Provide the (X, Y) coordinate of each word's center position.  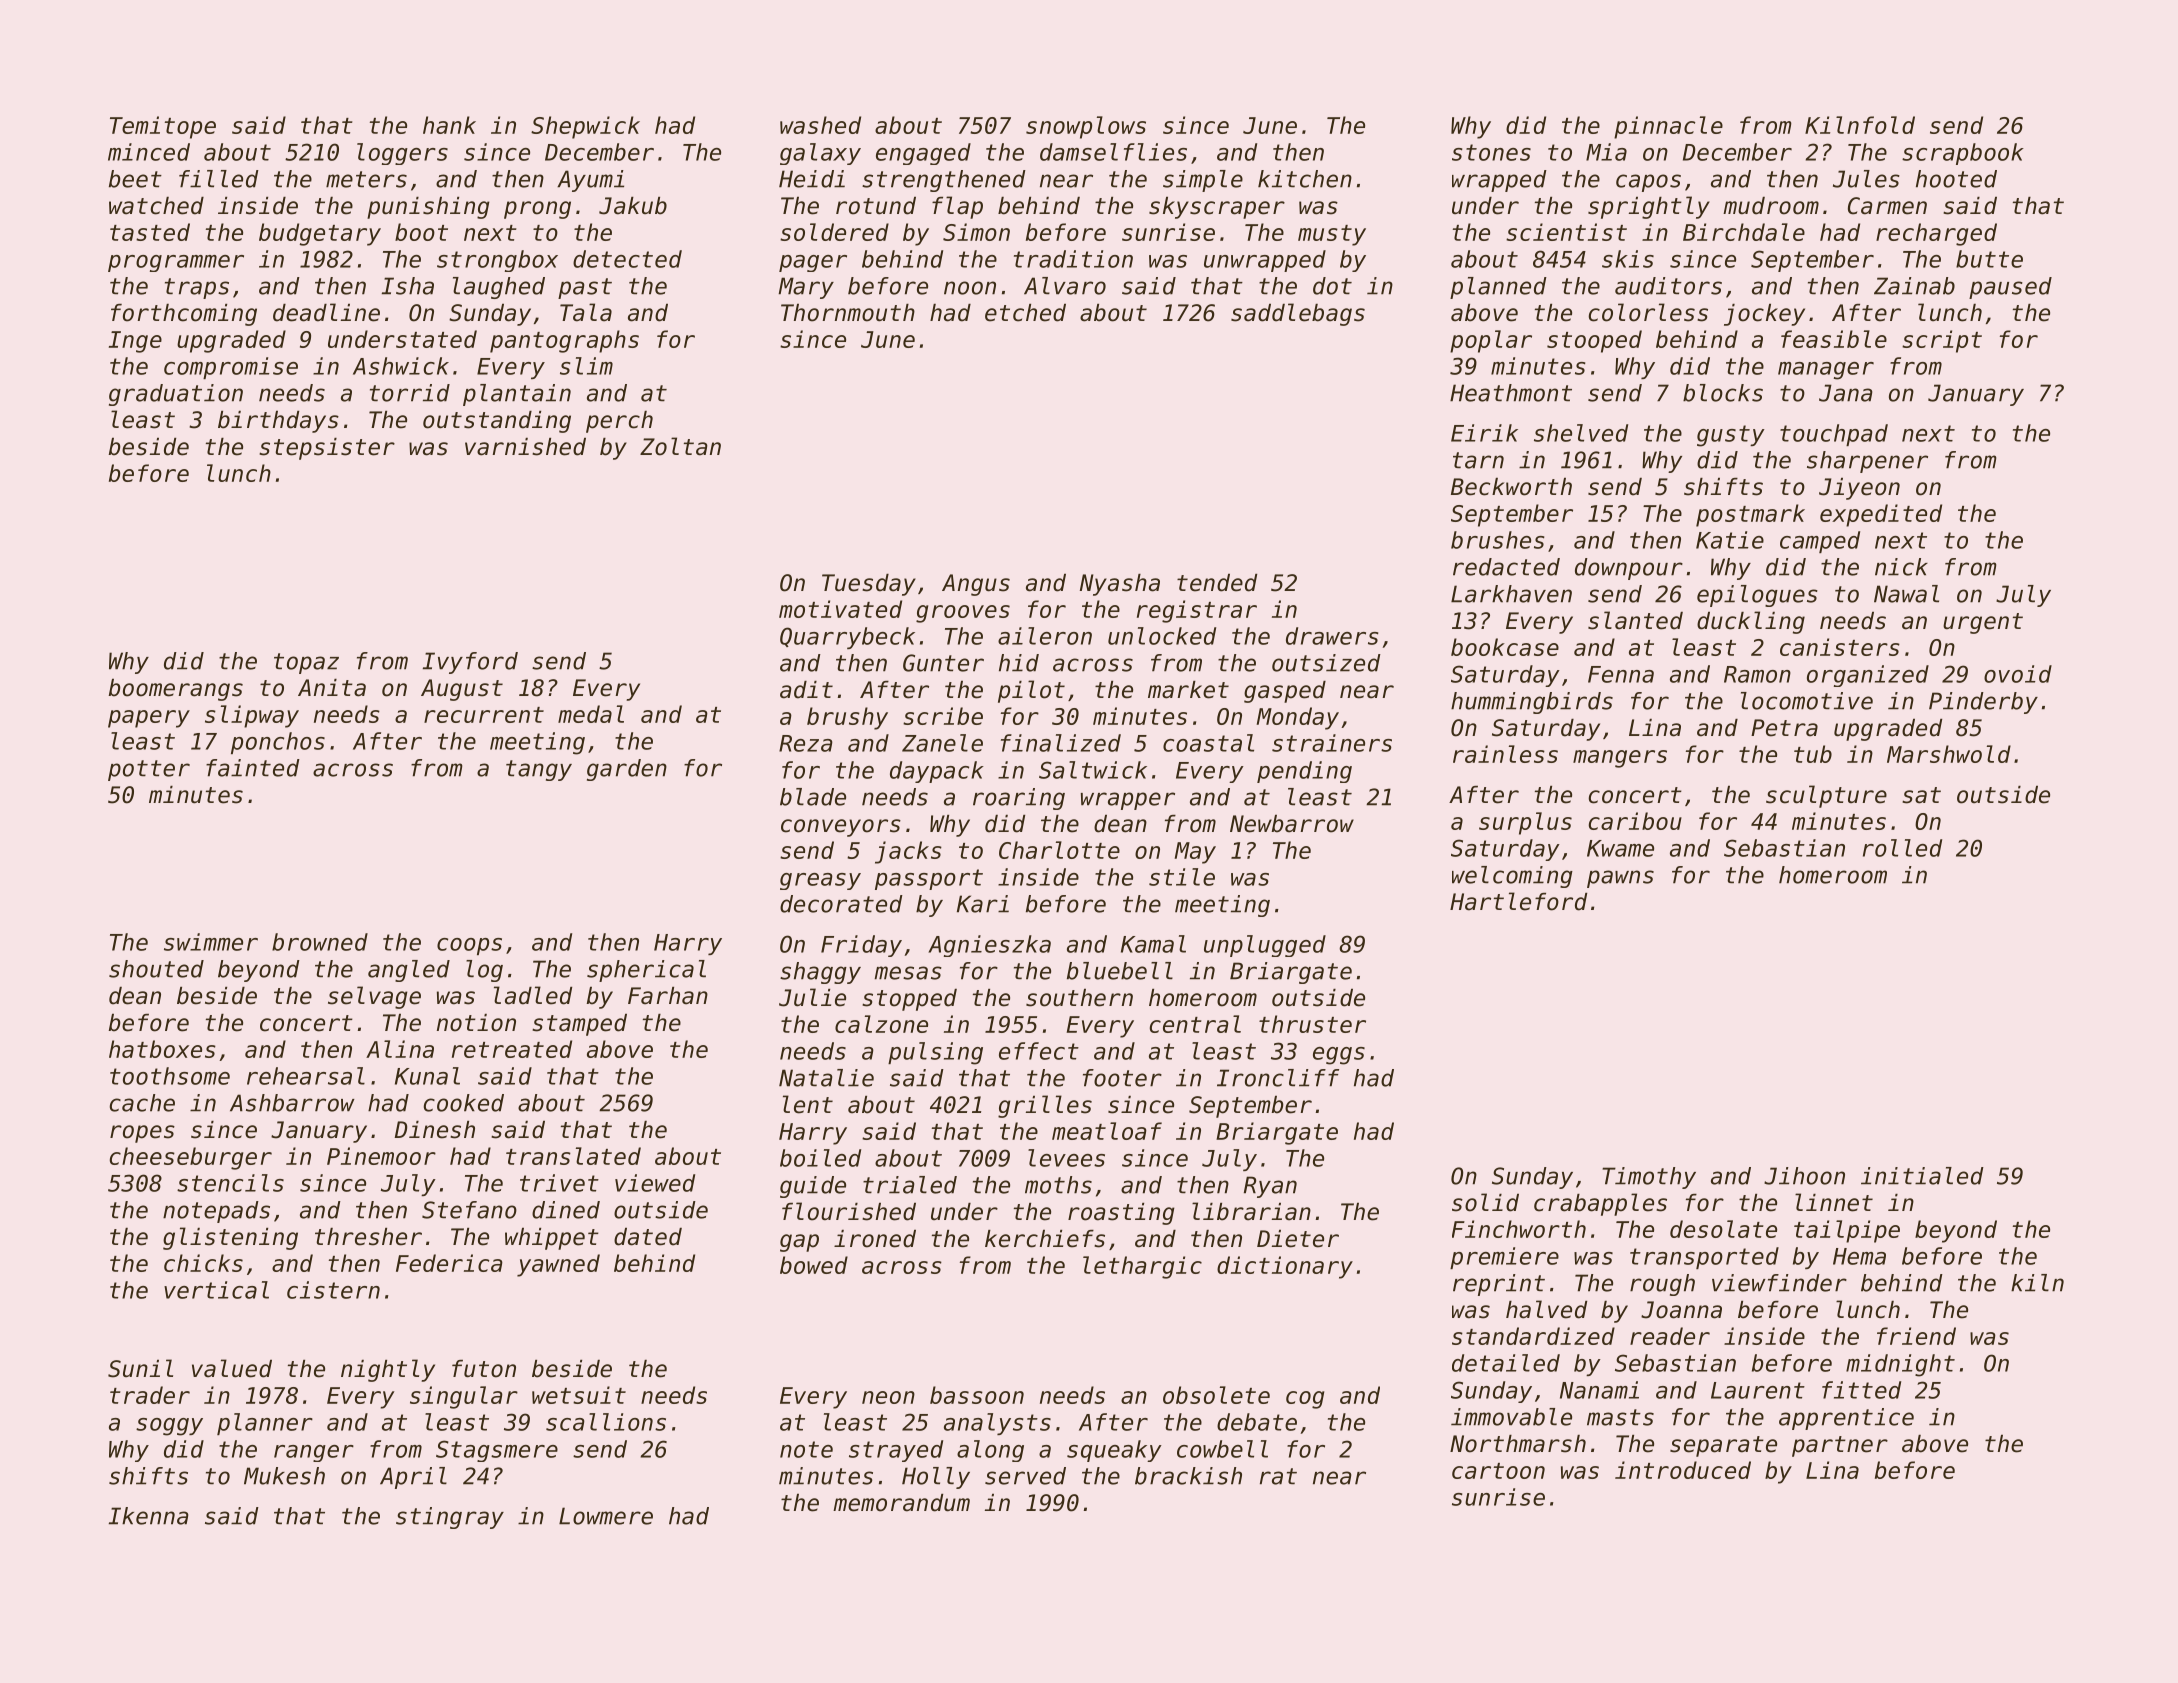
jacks (908, 852)
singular (464, 1397)
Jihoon (1804, 1176)
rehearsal (306, 1076)
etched (1025, 313)
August (462, 690)
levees (1066, 1158)
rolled (1902, 848)
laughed (499, 288)
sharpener (1867, 462)
